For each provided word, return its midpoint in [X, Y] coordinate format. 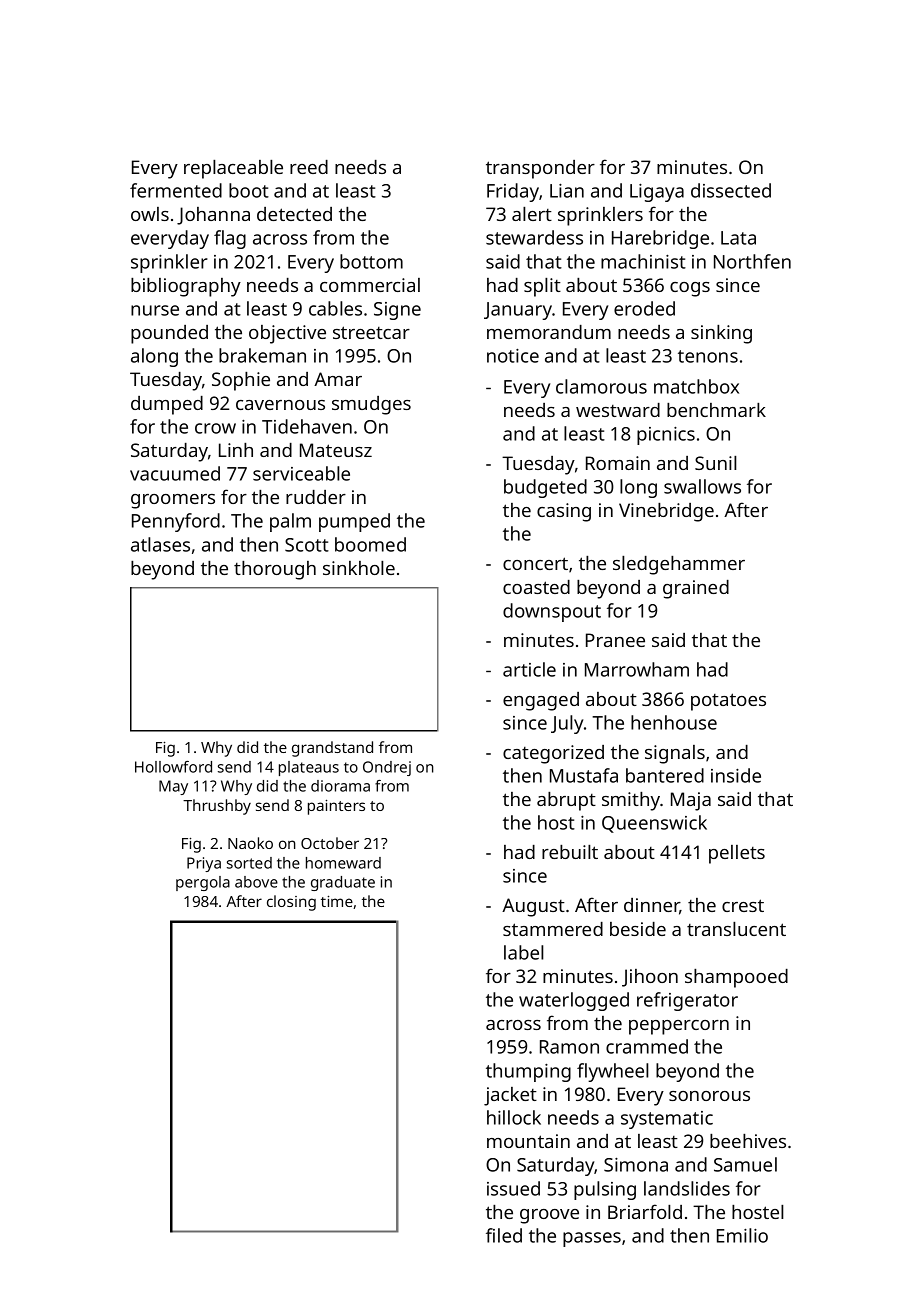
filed [504, 1235]
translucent [736, 929]
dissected [731, 190]
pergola [203, 883]
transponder [540, 169]
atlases [160, 544]
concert [535, 563]
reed [309, 167]
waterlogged [574, 1001]
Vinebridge [666, 512]
